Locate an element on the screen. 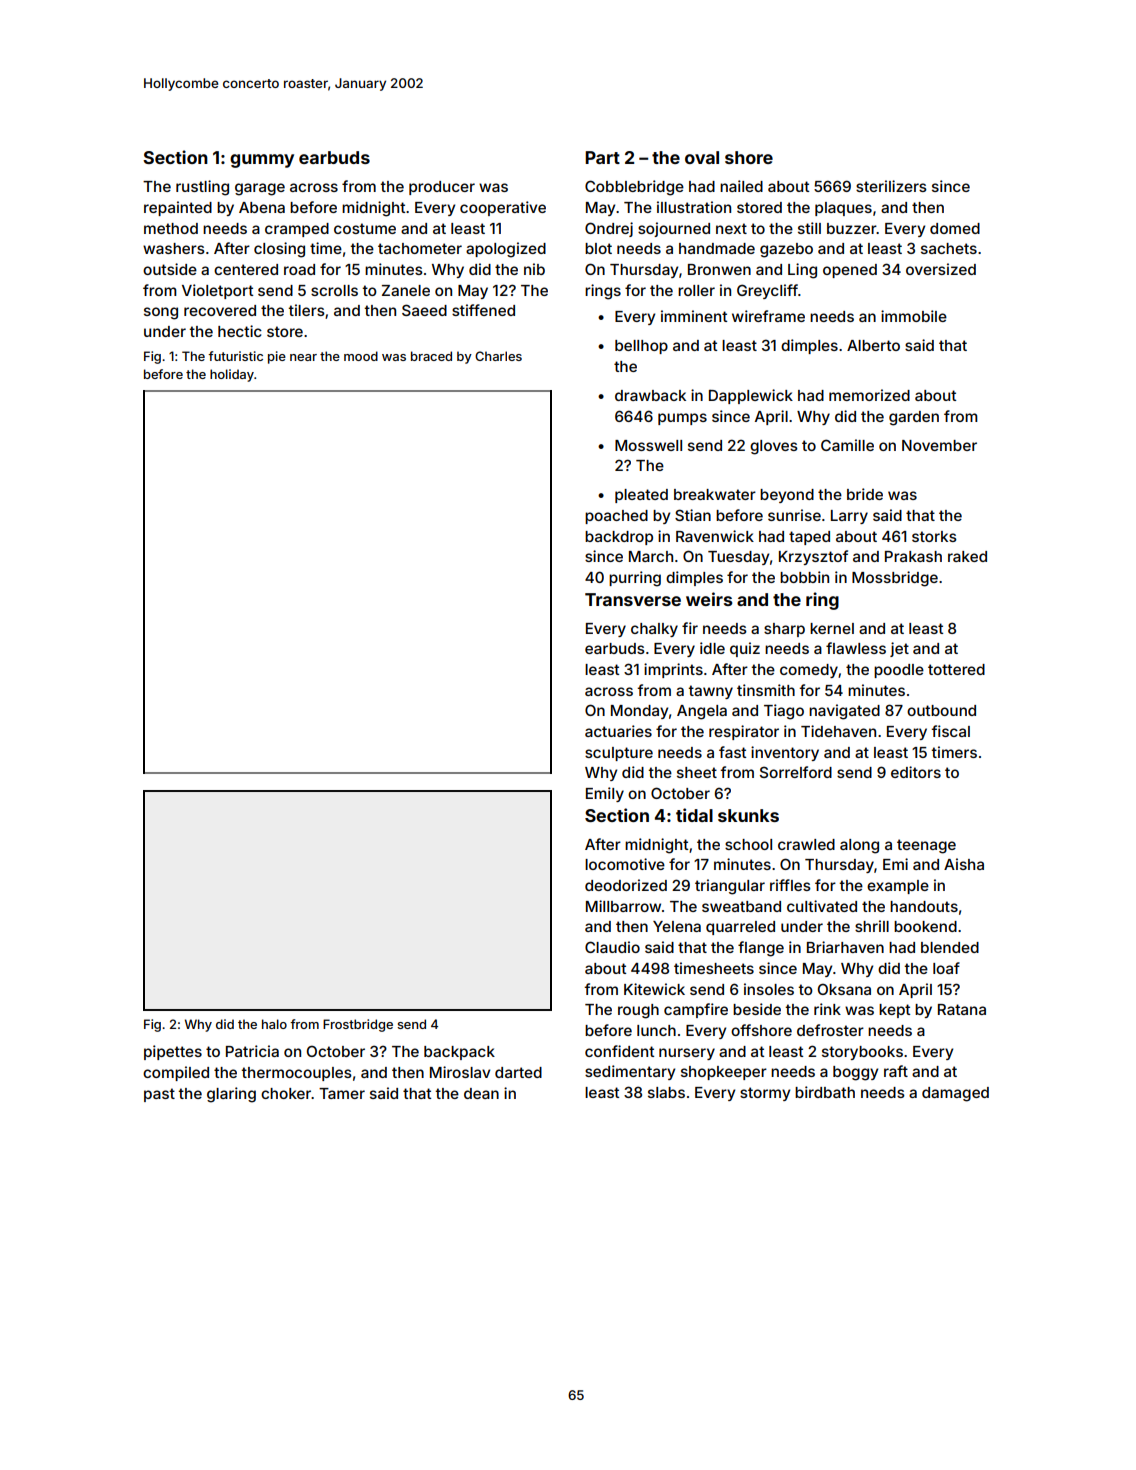  backdrop is located at coordinates (619, 538).
